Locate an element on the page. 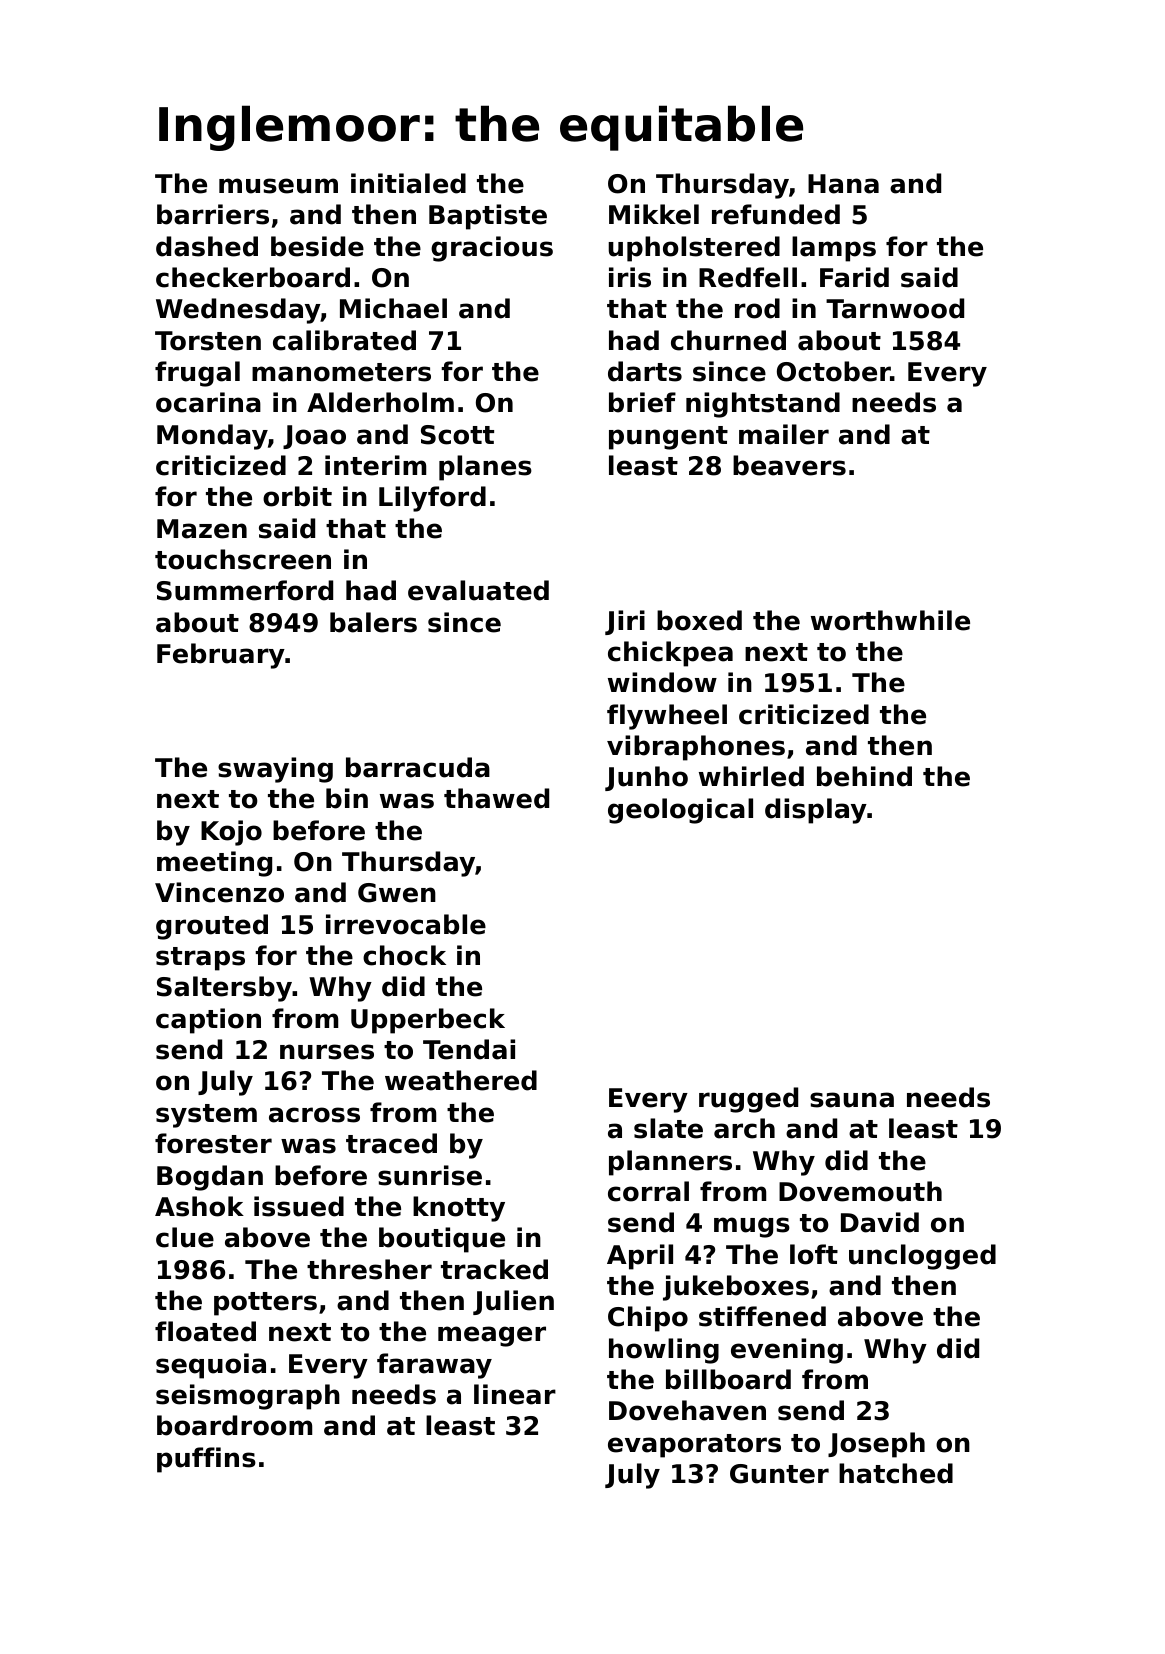 The height and width of the page is (1654, 1165). puffins is located at coordinates (206, 1460).
